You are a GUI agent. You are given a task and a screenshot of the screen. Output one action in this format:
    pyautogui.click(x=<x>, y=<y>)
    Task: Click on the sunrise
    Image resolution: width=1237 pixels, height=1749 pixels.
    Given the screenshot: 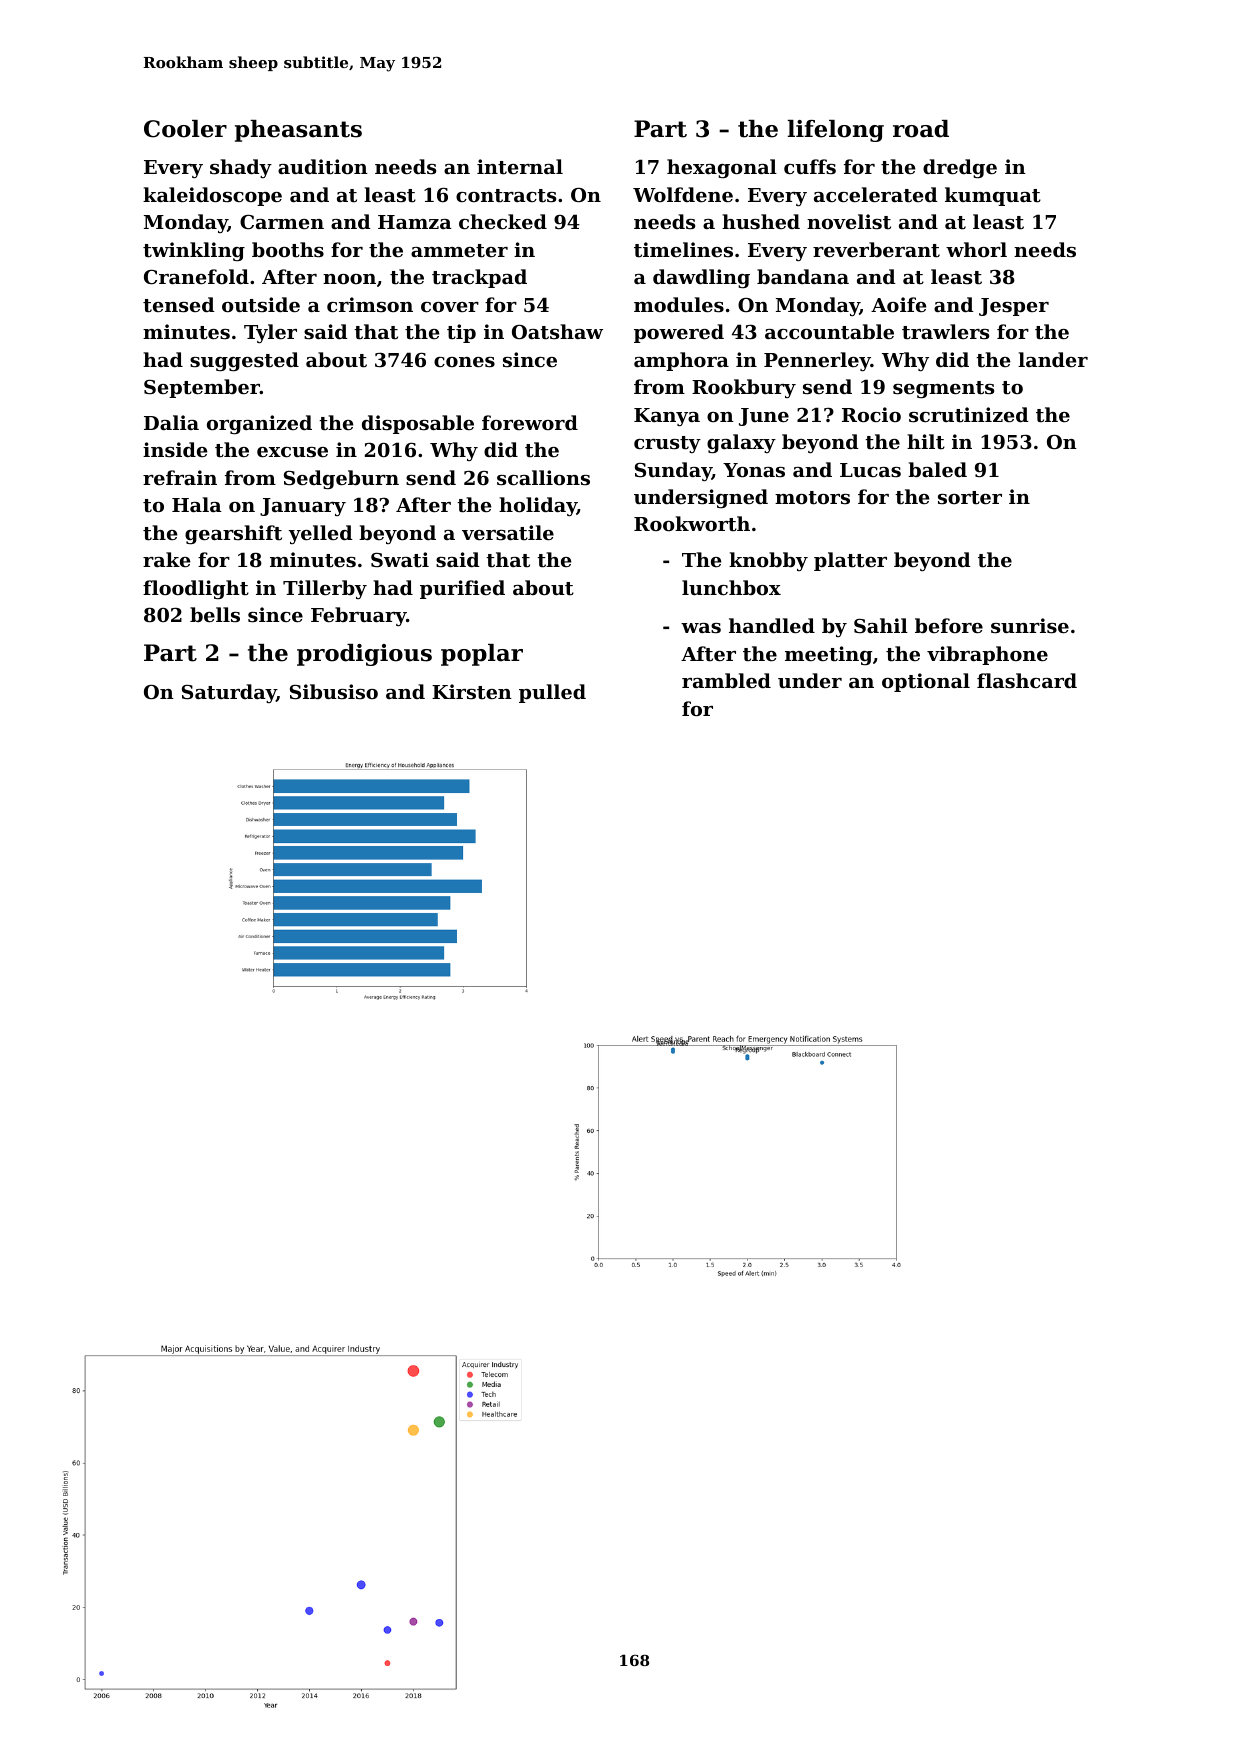 What is the action you would take?
    pyautogui.click(x=1030, y=626)
